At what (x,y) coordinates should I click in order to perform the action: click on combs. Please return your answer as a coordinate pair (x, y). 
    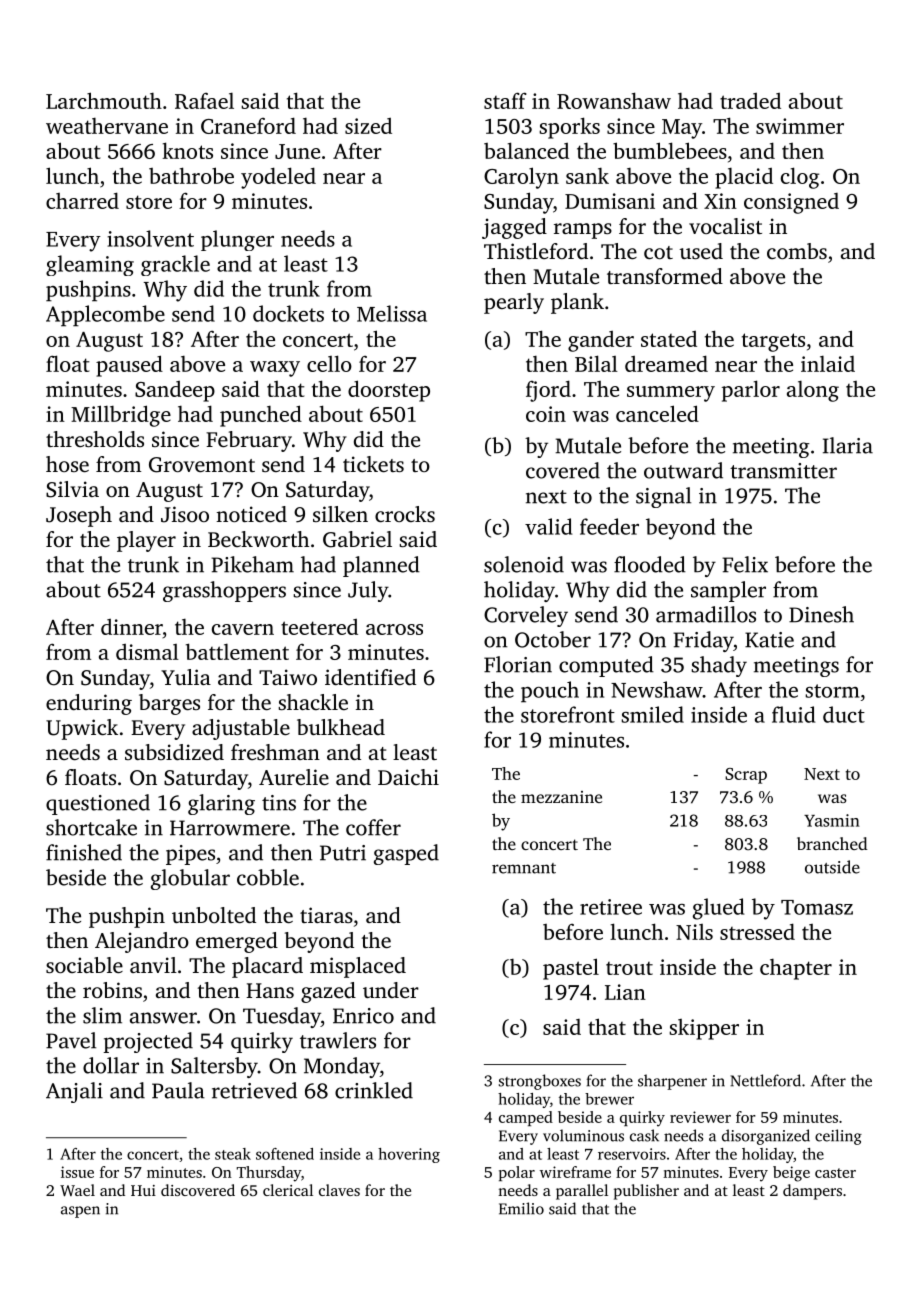
    Looking at the image, I should click on (797, 251).
